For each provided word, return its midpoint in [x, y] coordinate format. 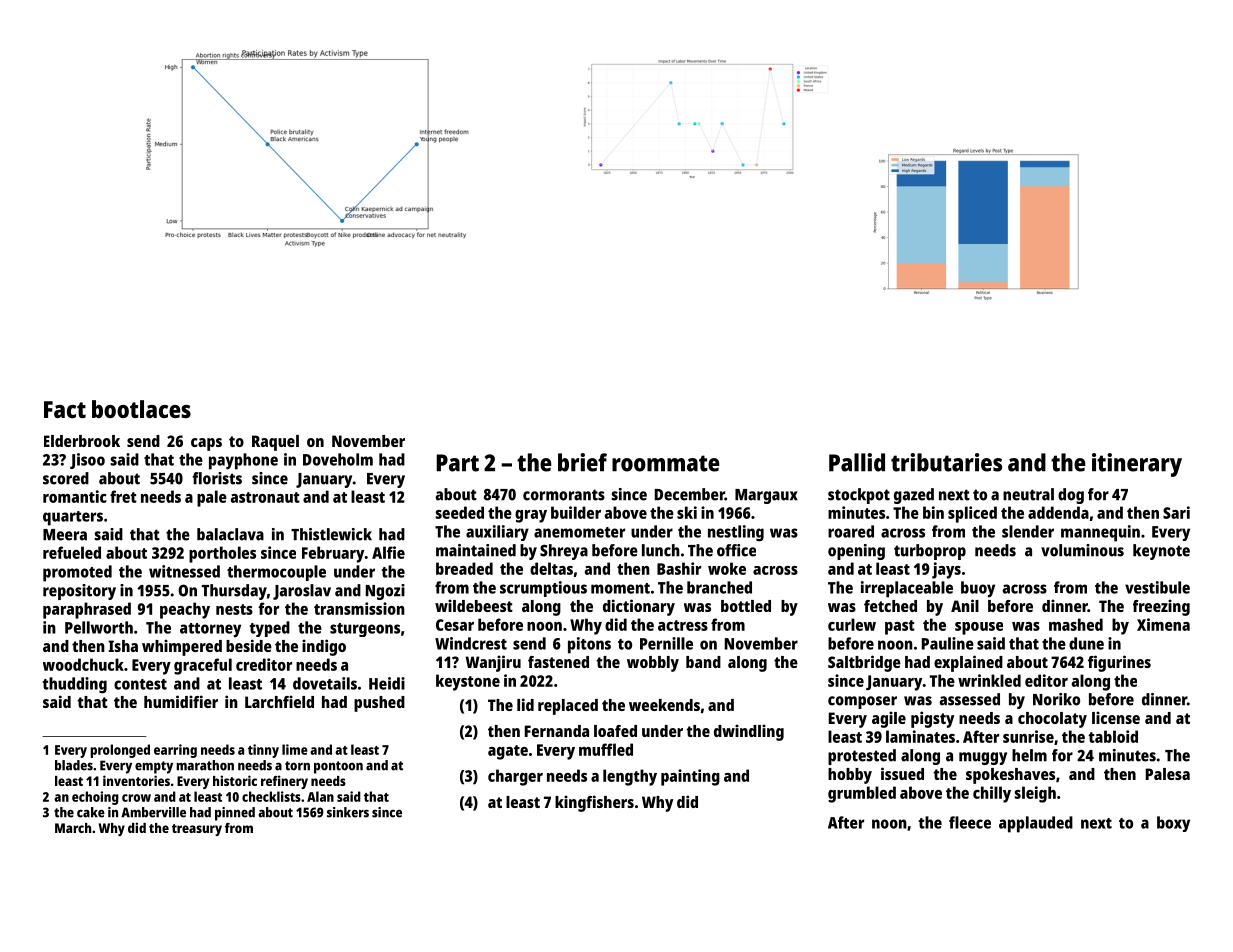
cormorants [564, 495]
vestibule [1157, 587]
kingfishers [594, 803]
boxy [1173, 824]
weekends [664, 705]
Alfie [388, 552]
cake [91, 812]
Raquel [275, 443]
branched [719, 587]
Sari [1176, 512]
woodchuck [83, 664]
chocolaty [1052, 720]
